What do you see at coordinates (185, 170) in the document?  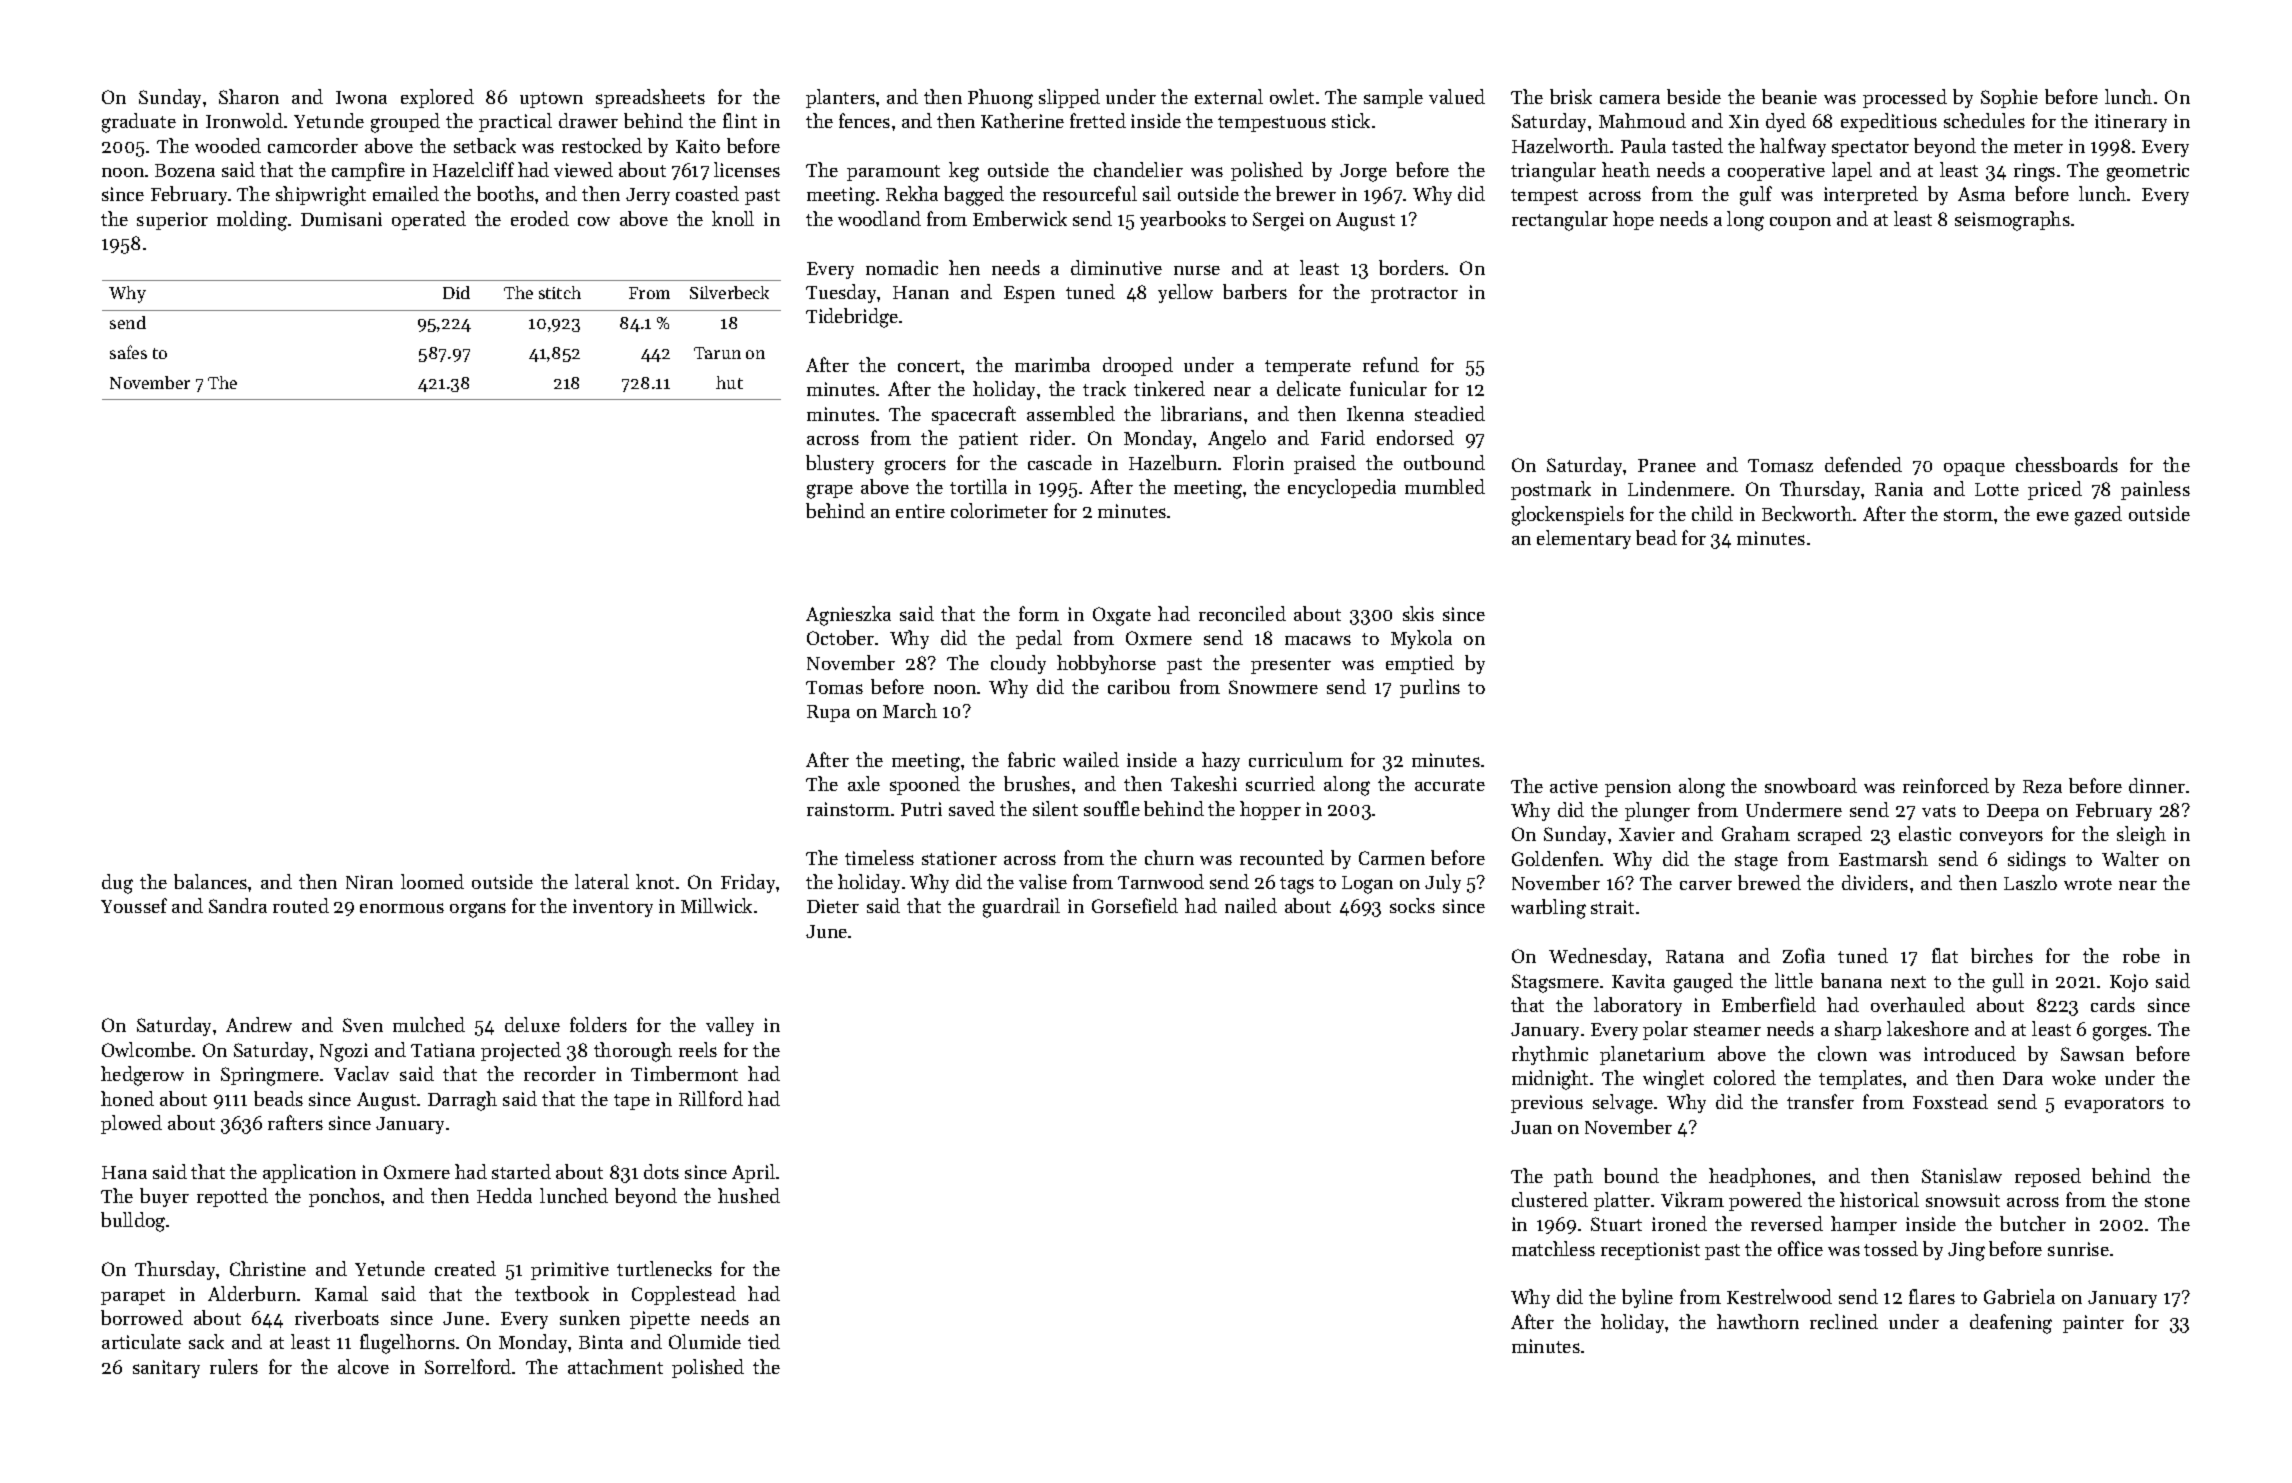 I see `Bozena` at bounding box center [185, 170].
